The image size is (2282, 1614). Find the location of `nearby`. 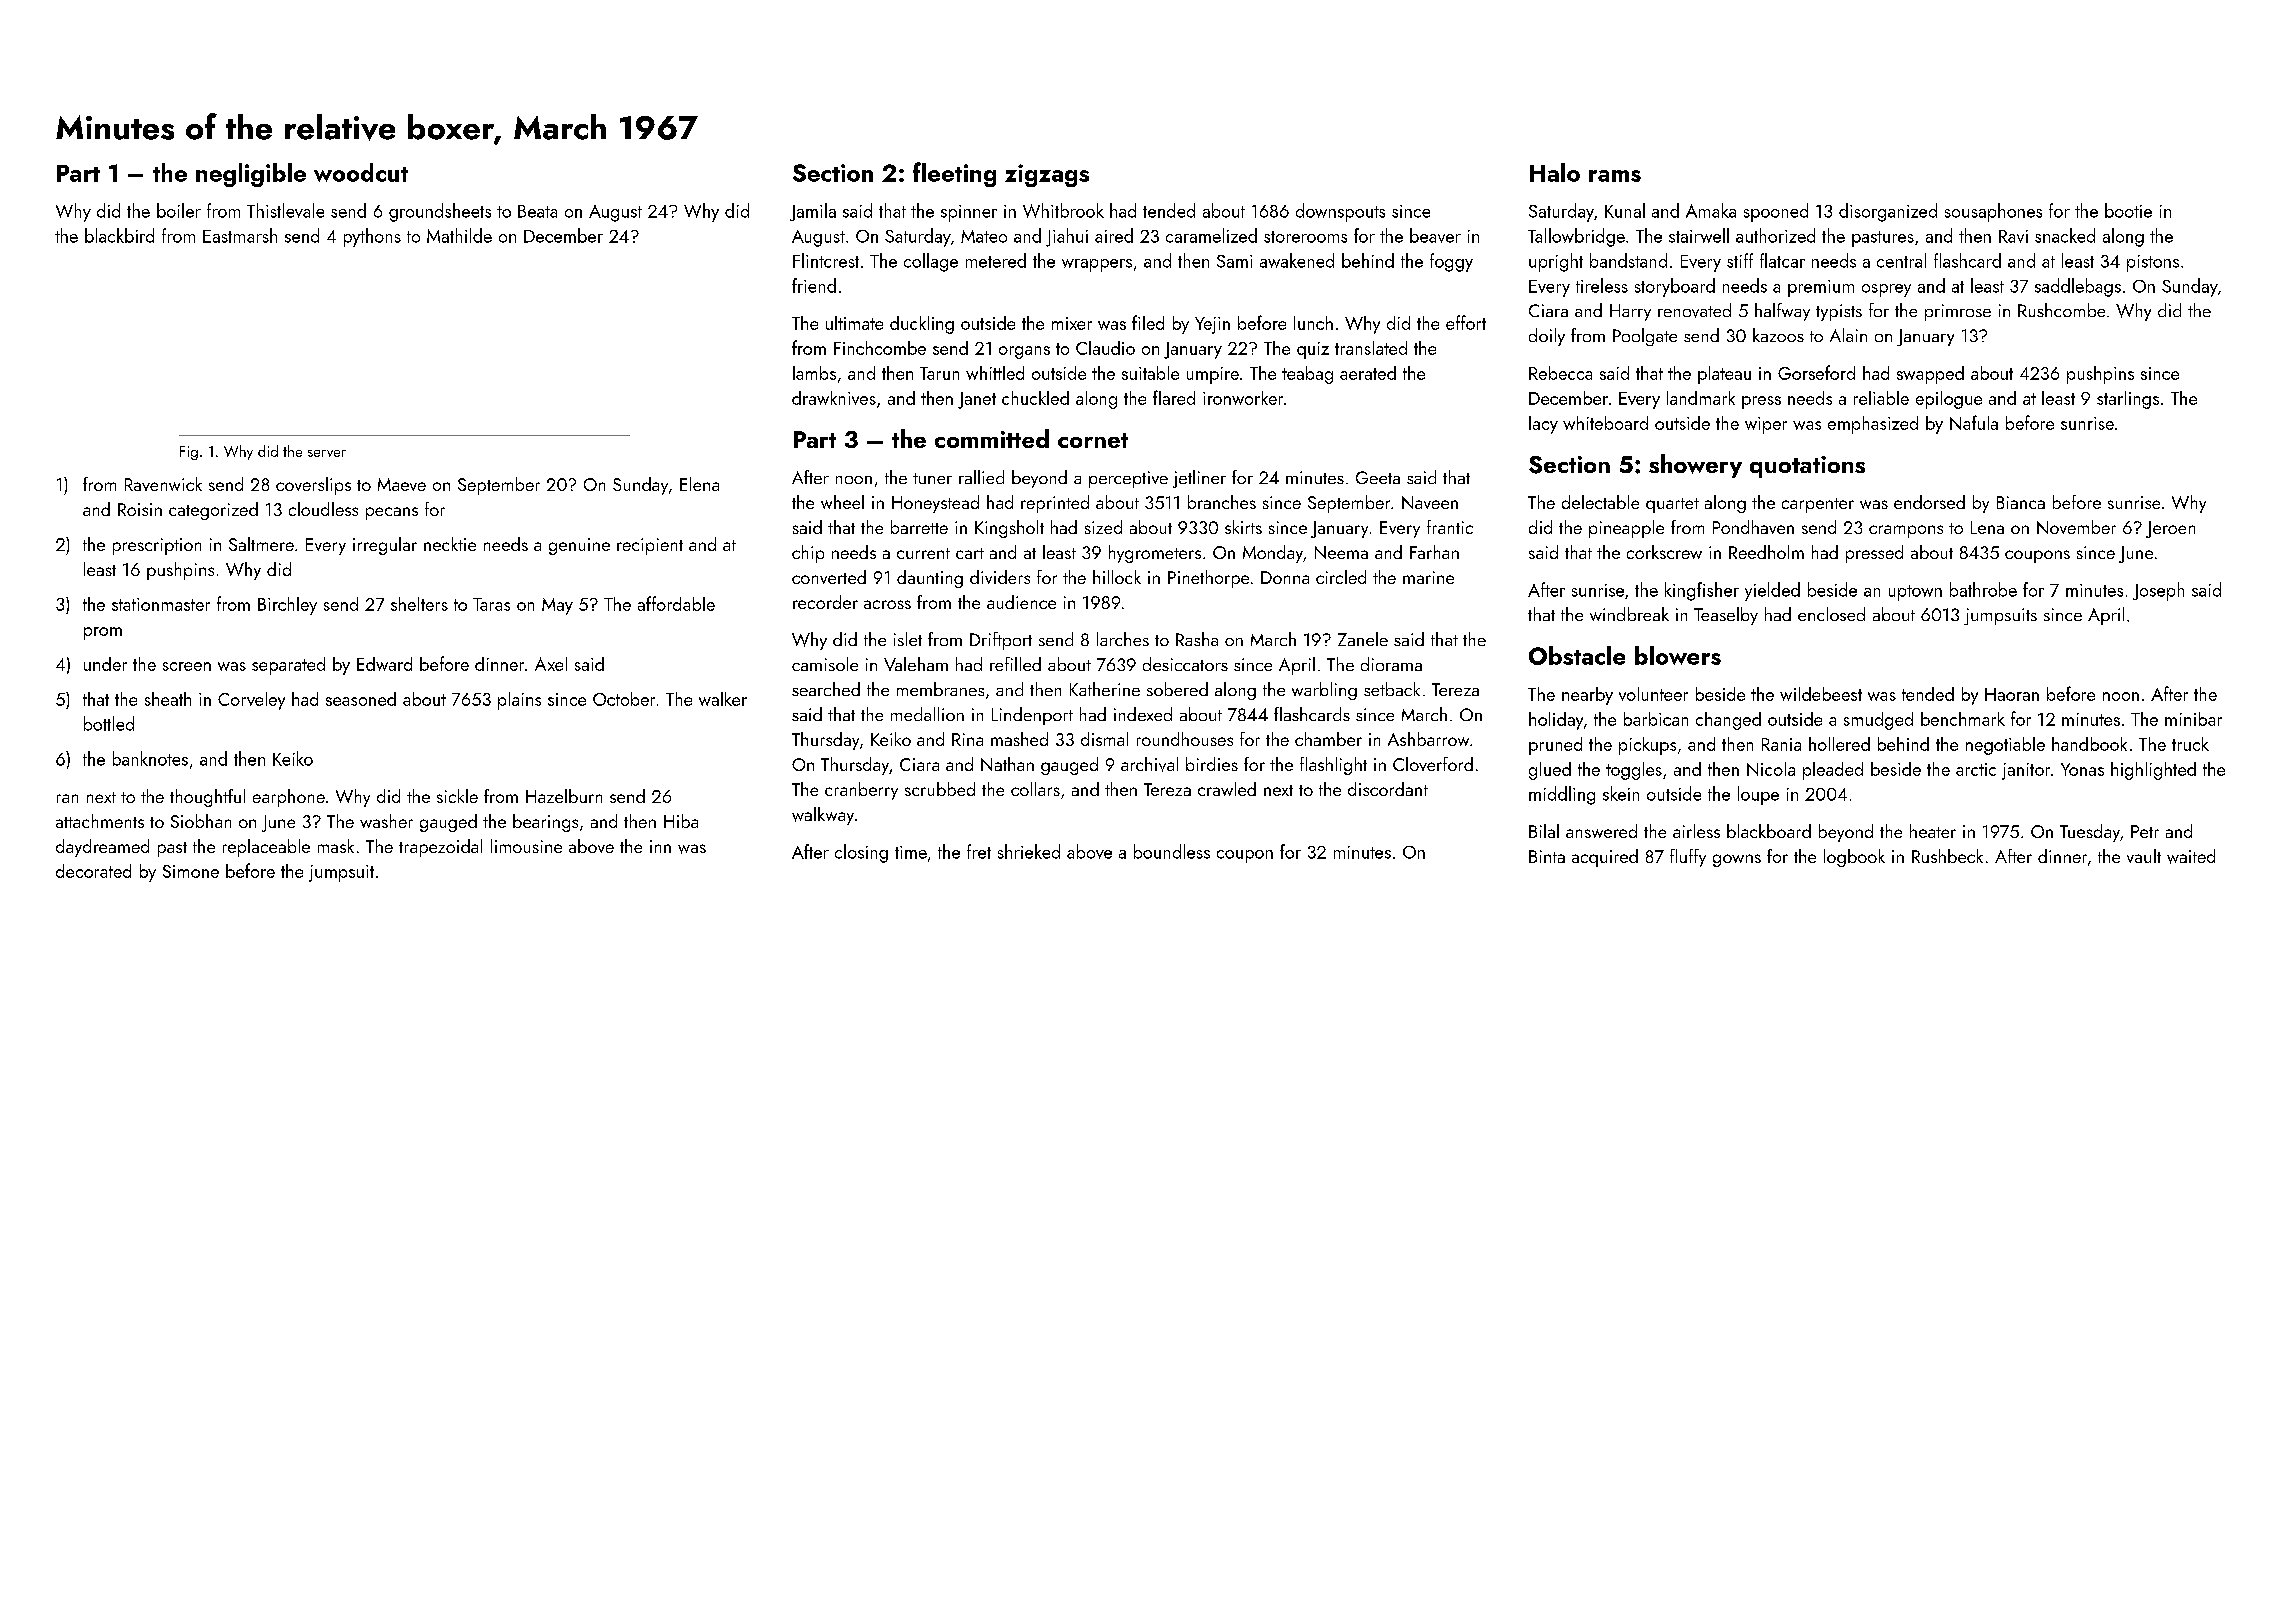

nearby is located at coordinates (1587, 696).
